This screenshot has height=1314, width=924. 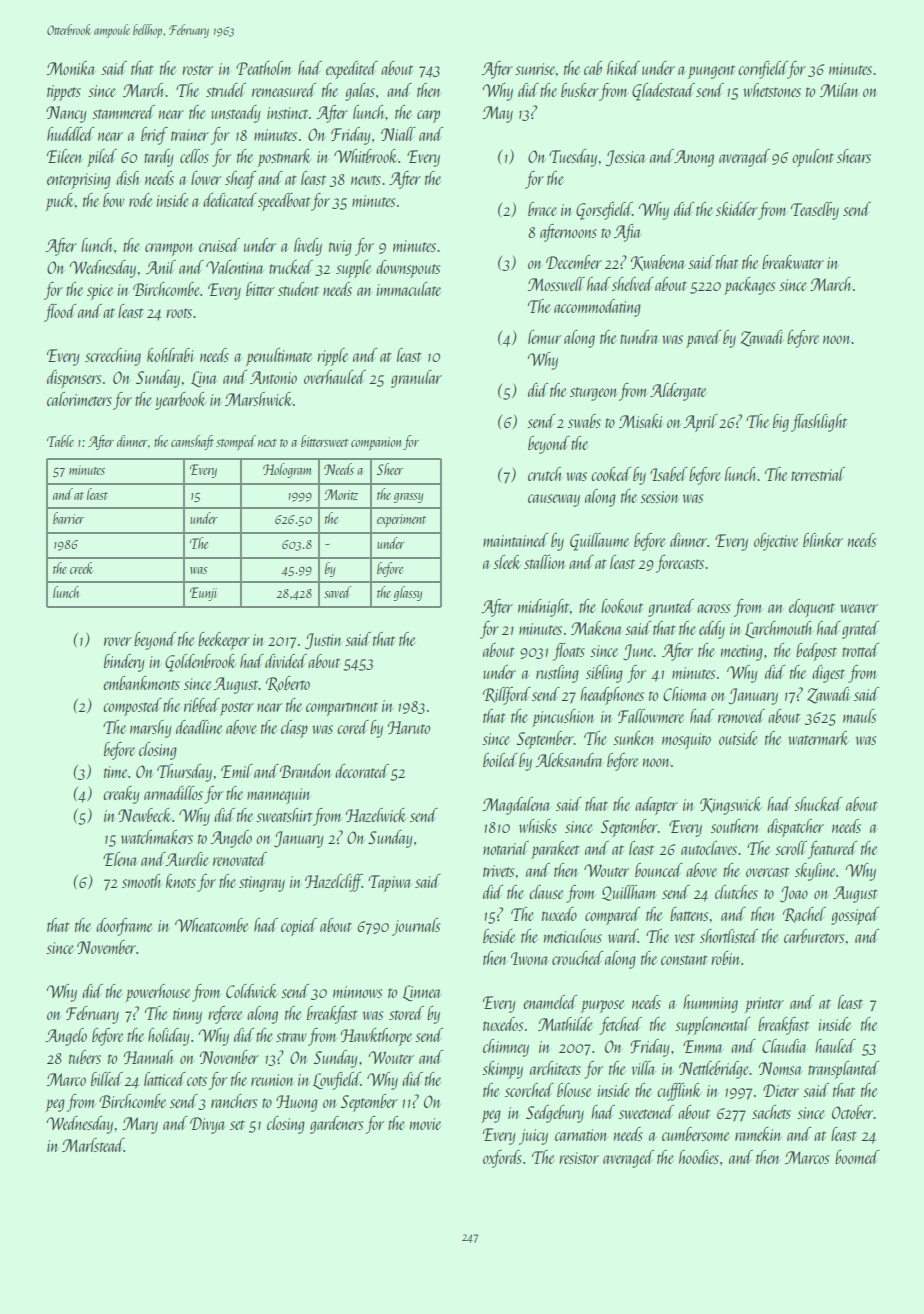 What do you see at coordinates (709, 848) in the screenshot?
I see `autoclaves` at bounding box center [709, 848].
